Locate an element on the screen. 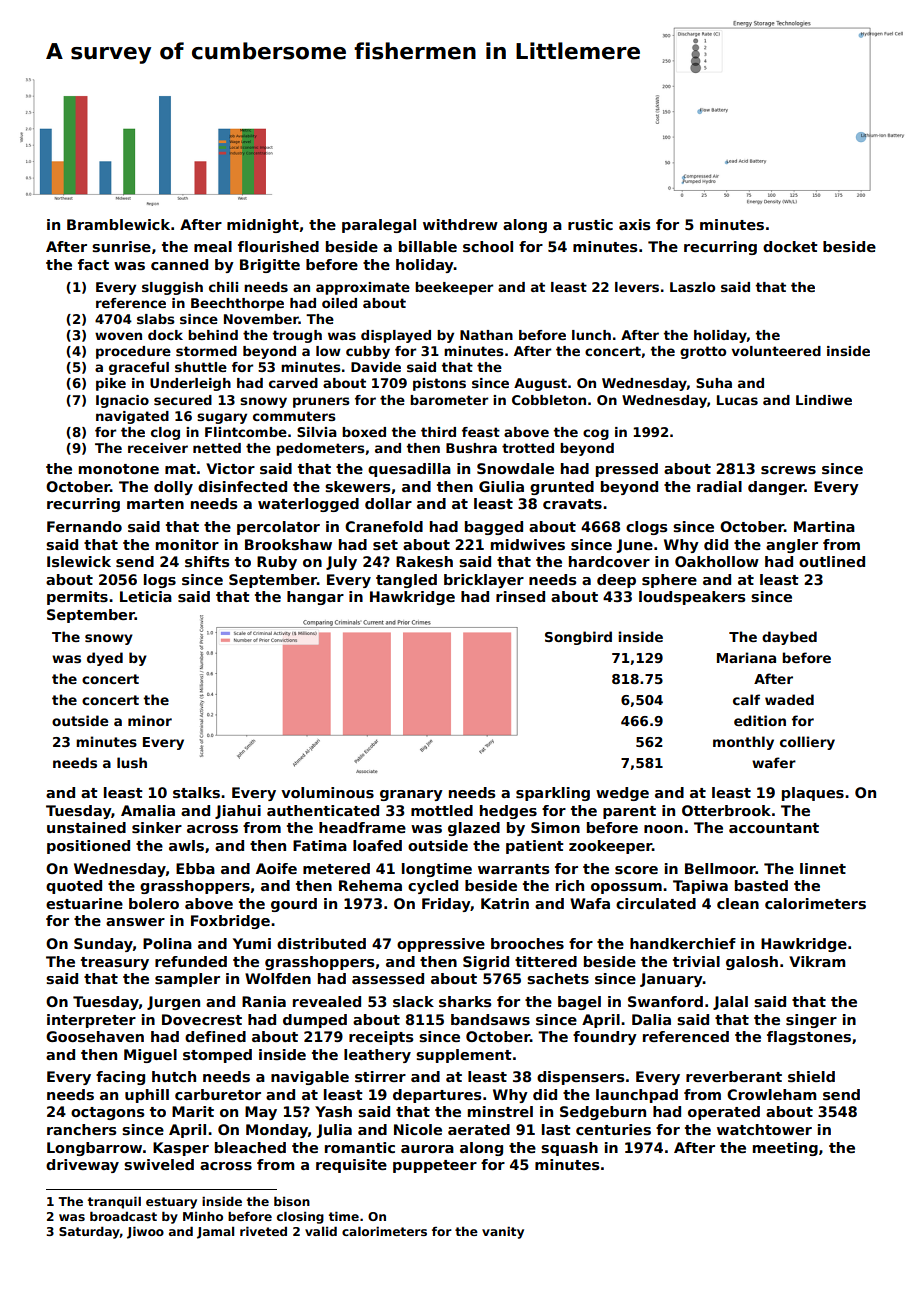 The width and height of the screenshot is (924, 1308). Laszlo is located at coordinates (692, 287).
